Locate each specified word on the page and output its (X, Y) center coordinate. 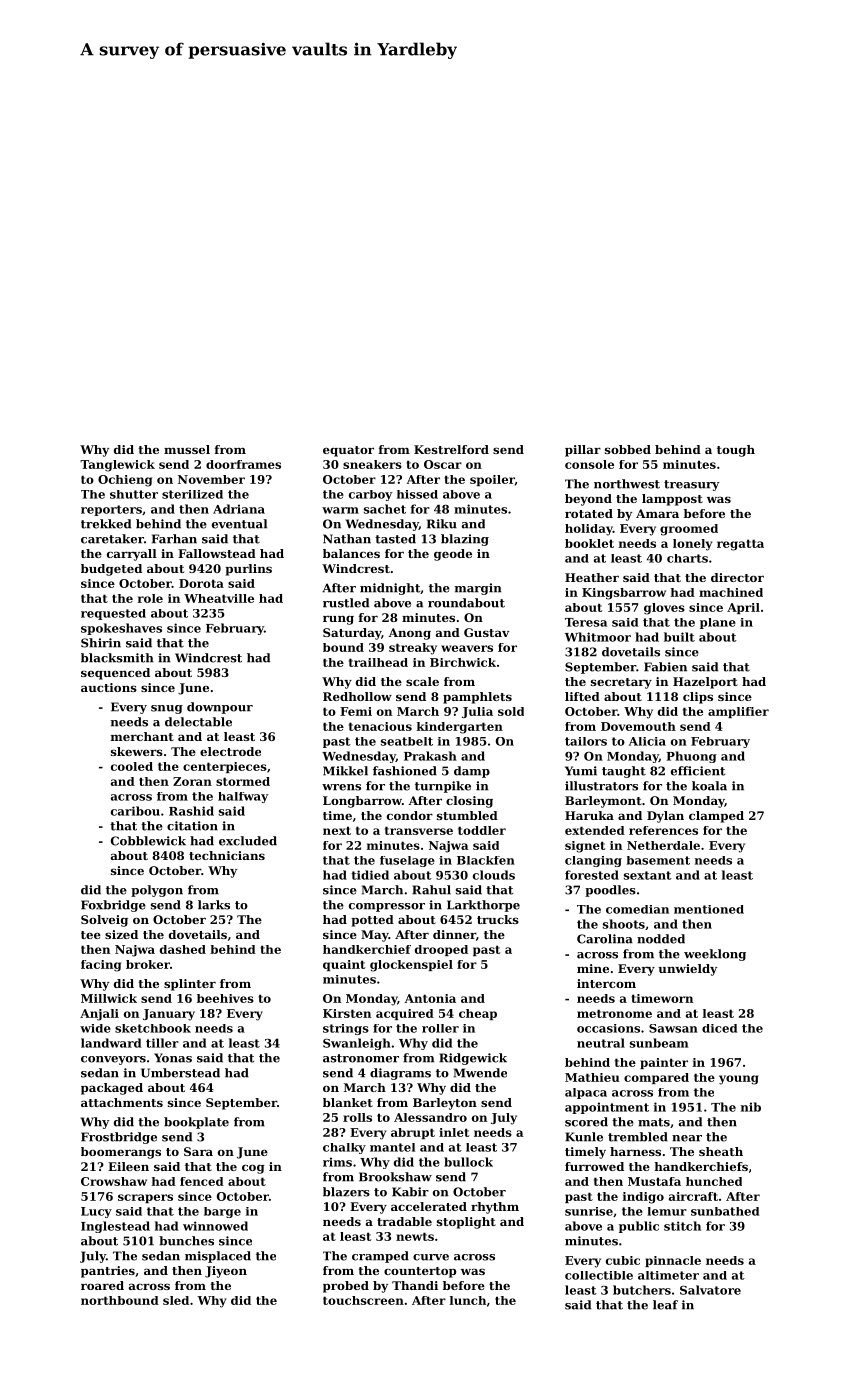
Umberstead (180, 1073)
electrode (230, 751)
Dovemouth (638, 726)
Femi (356, 711)
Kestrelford (451, 449)
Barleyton (445, 1104)
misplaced (218, 1257)
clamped (716, 817)
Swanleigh (357, 1044)
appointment (607, 1108)
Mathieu (592, 1077)
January (169, 1015)
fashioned (405, 771)
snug (167, 709)
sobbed (628, 449)
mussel (187, 449)
